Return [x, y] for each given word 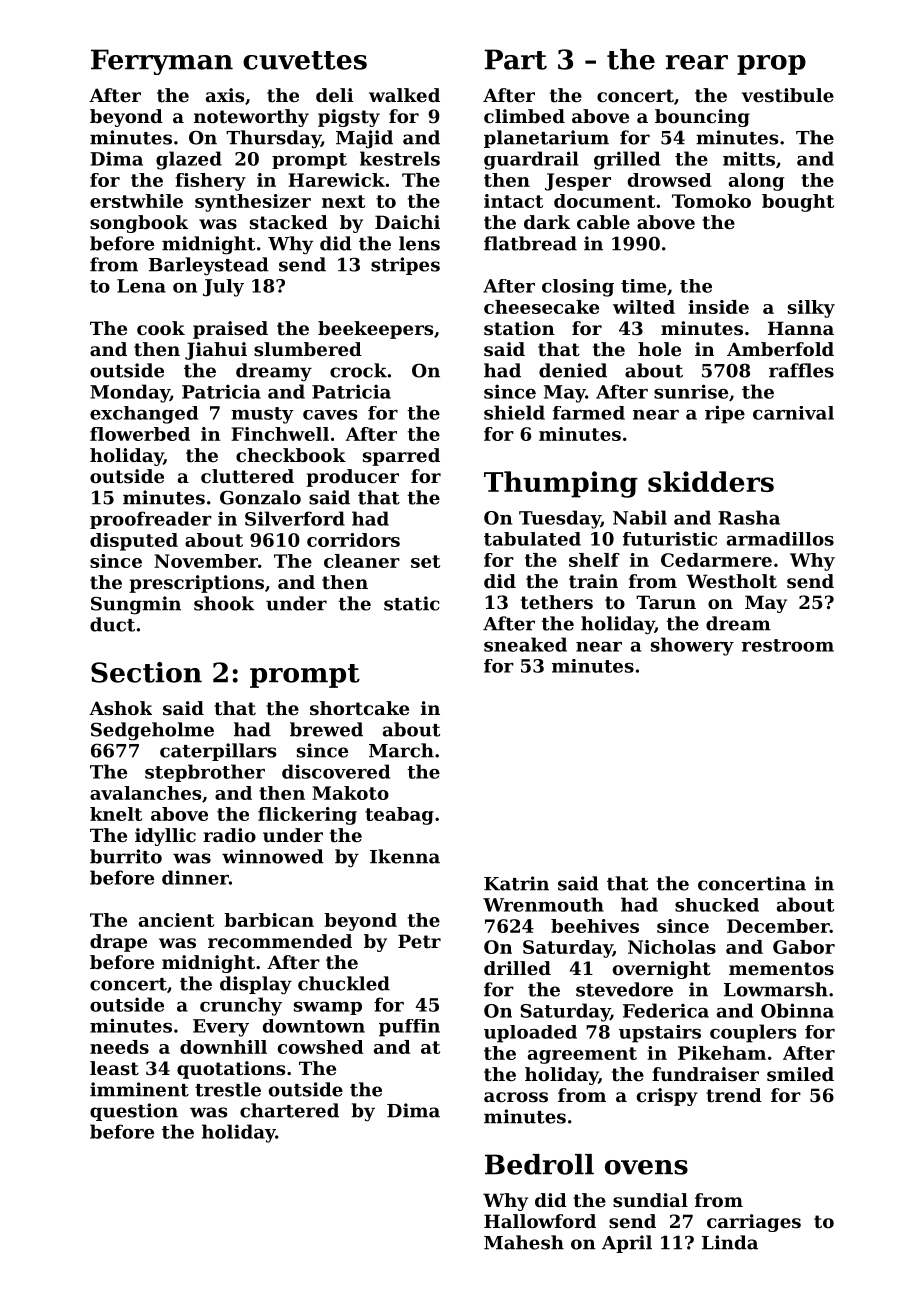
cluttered [247, 476]
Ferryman [162, 62]
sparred [401, 457]
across [516, 1097]
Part [515, 59]
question [134, 1112]
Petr [419, 941]
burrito [126, 856]
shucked [717, 905]
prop [771, 65]
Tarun [666, 602]
